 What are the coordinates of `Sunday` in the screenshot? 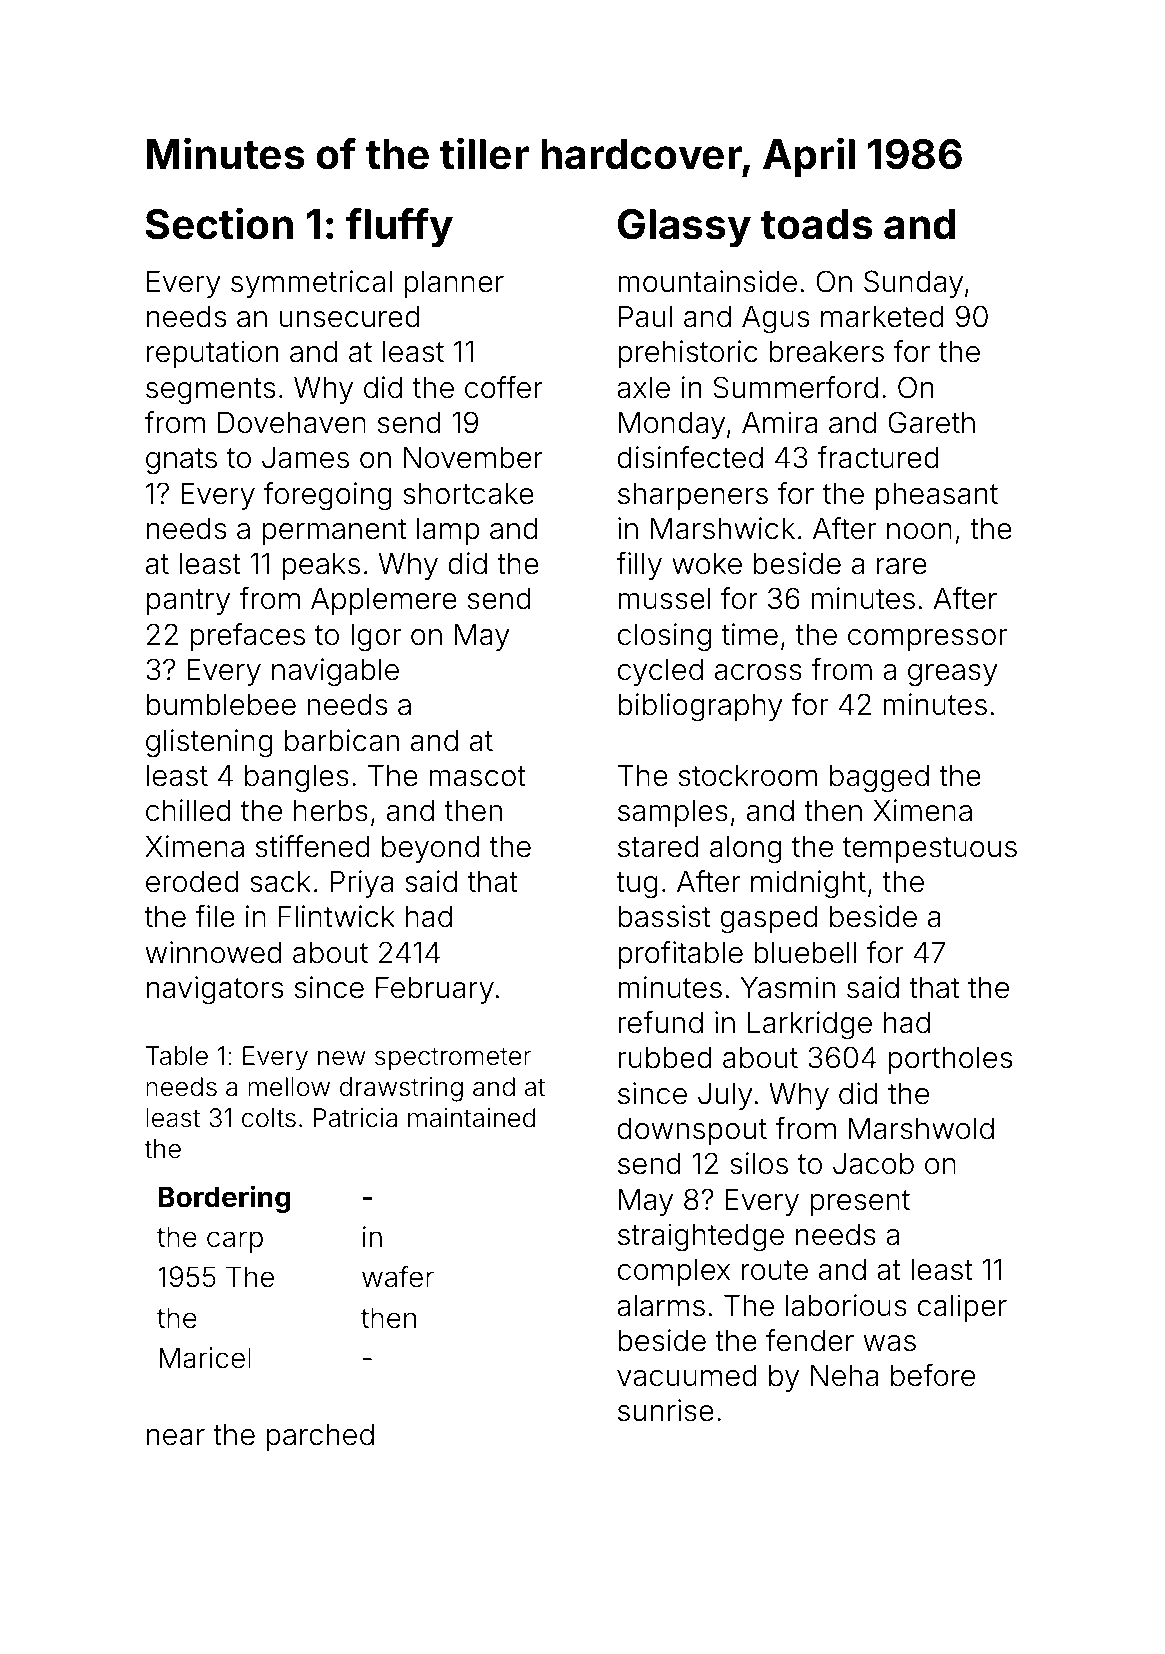 It's located at (913, 284).
